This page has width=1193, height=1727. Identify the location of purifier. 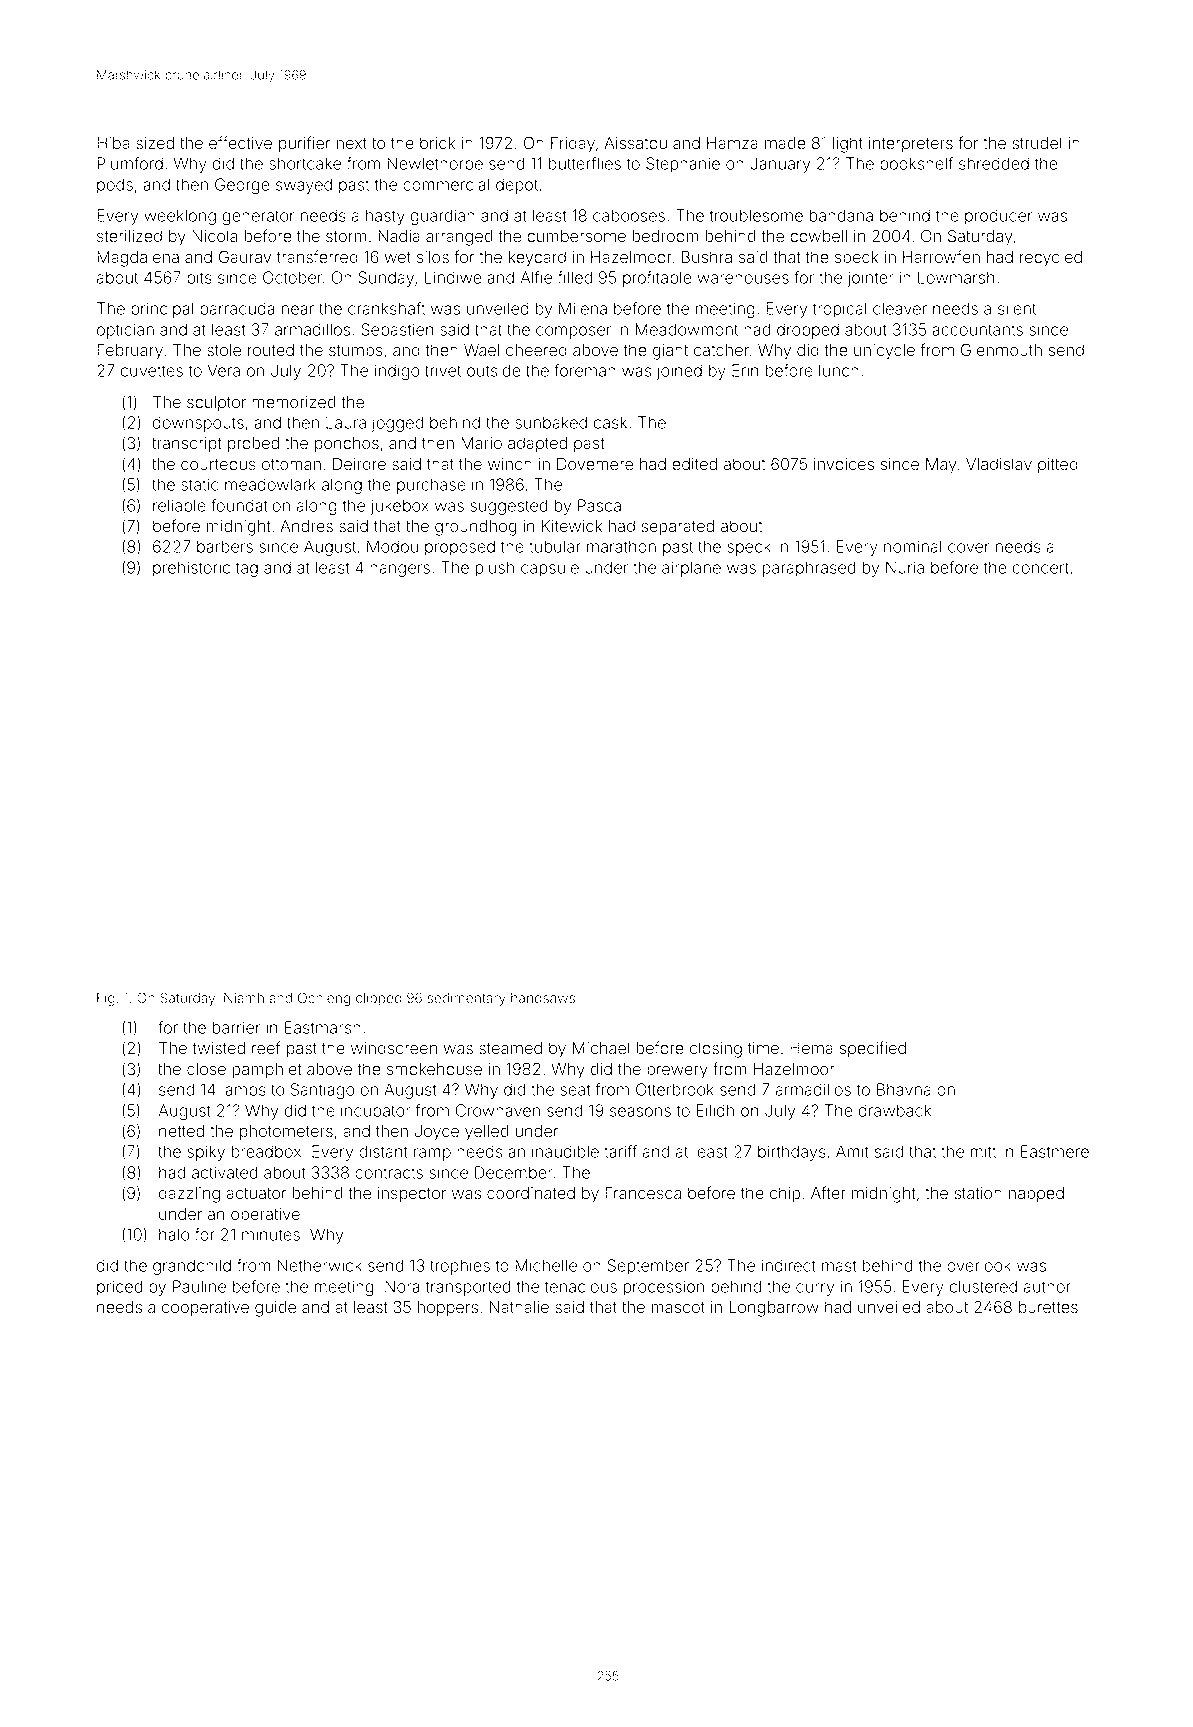
(304, 144).
